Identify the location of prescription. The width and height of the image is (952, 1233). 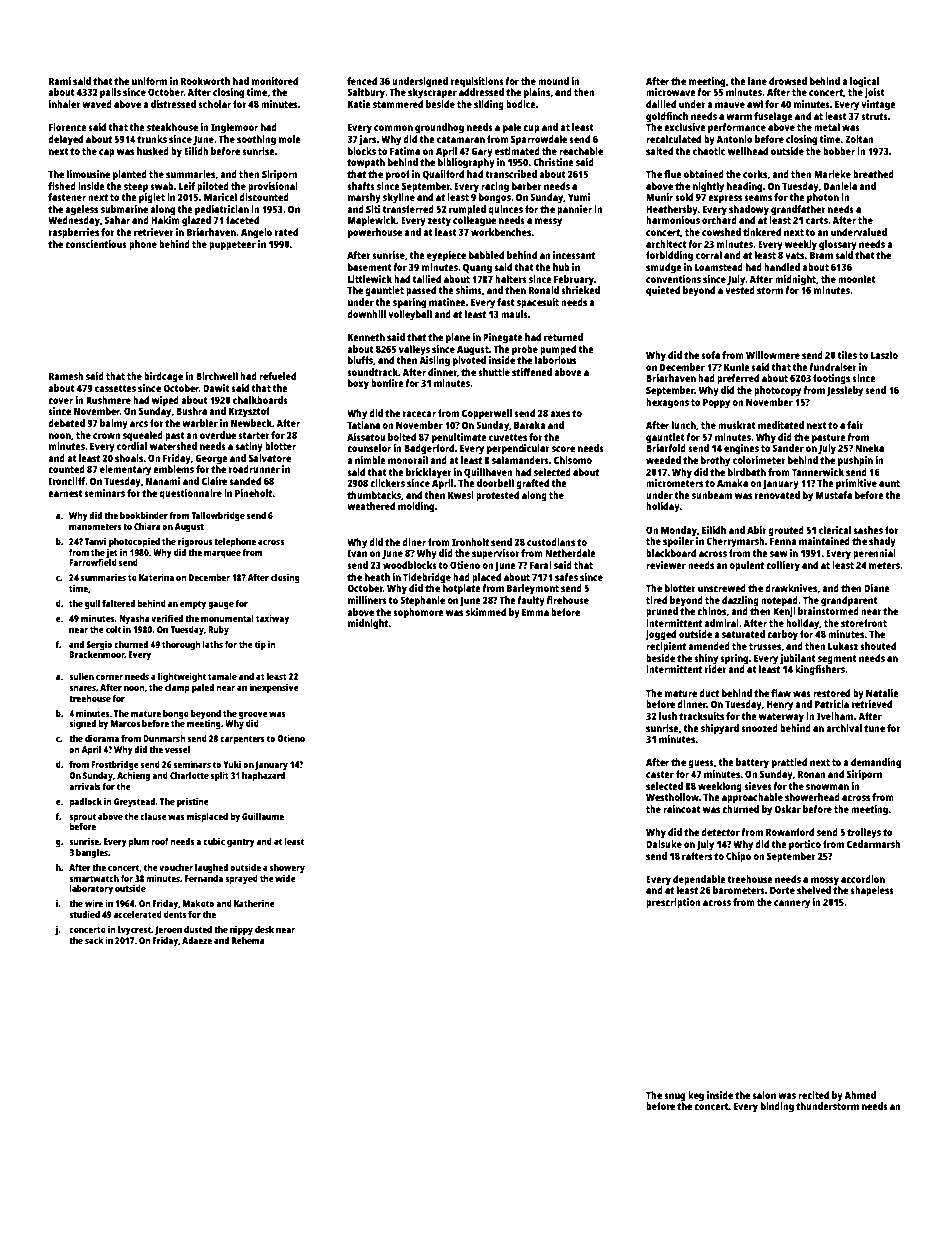
(673, 903).
